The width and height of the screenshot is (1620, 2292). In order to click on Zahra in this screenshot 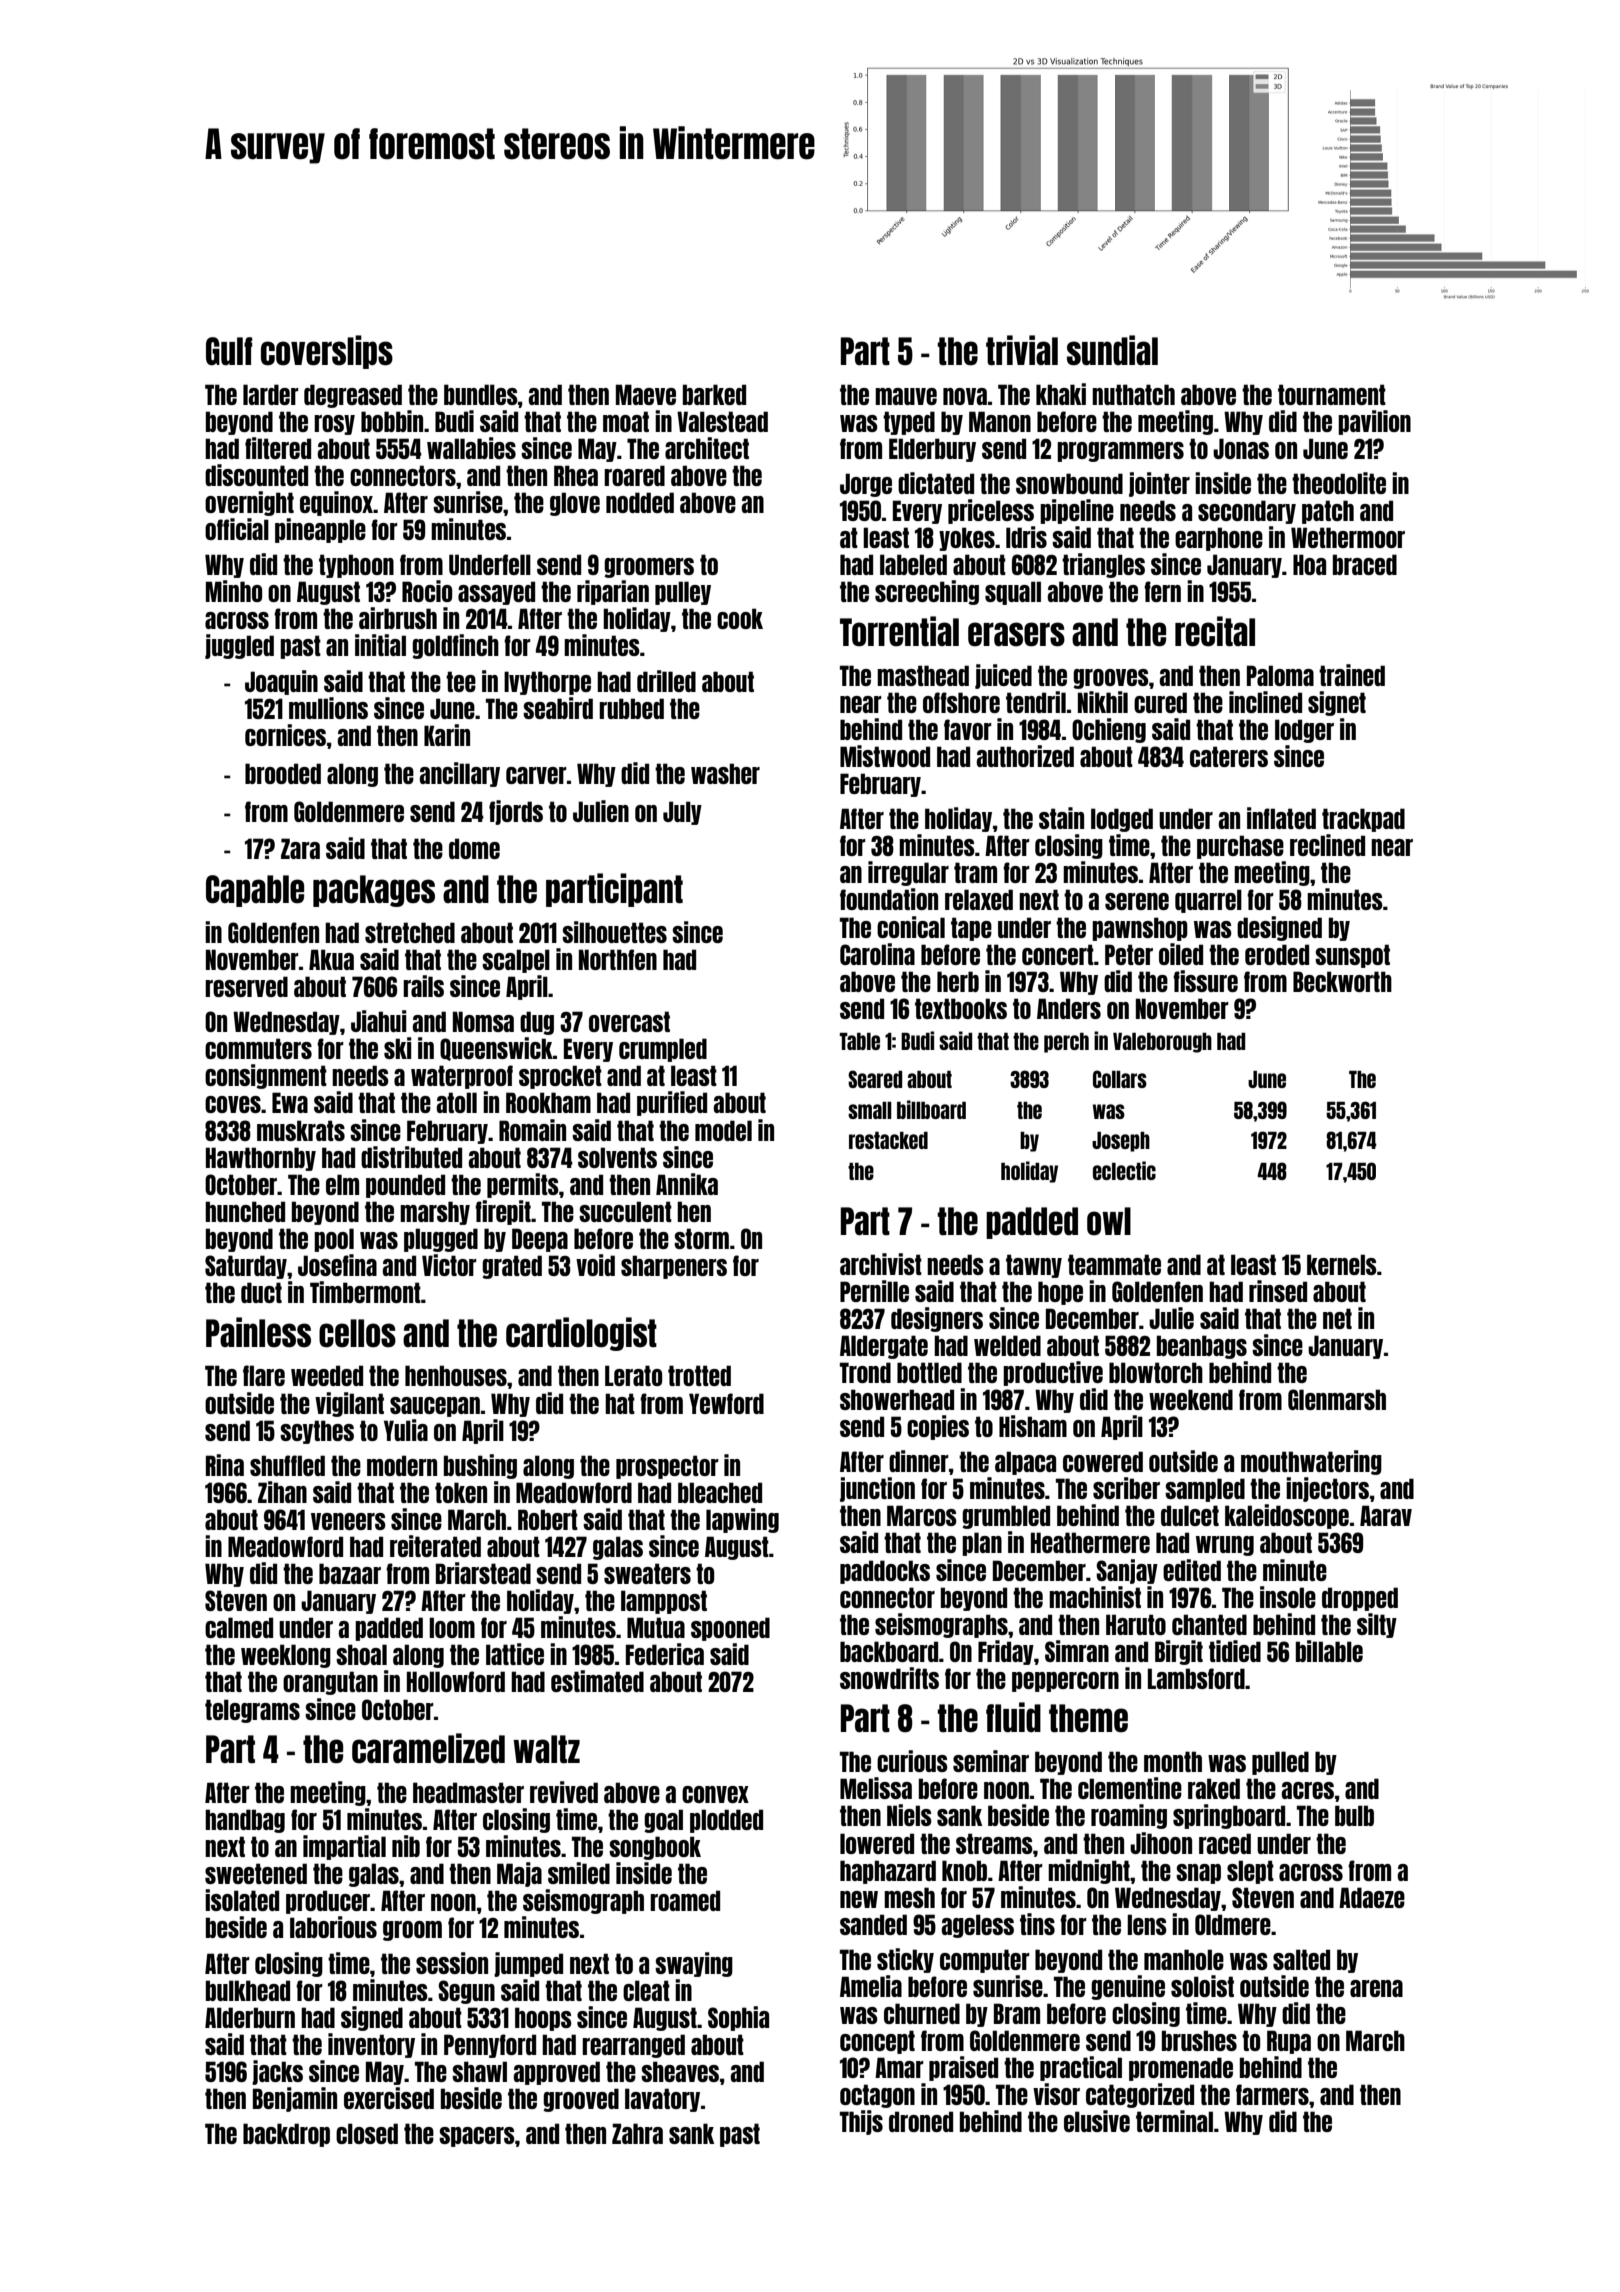, I will do `click(637, 2133)`.
